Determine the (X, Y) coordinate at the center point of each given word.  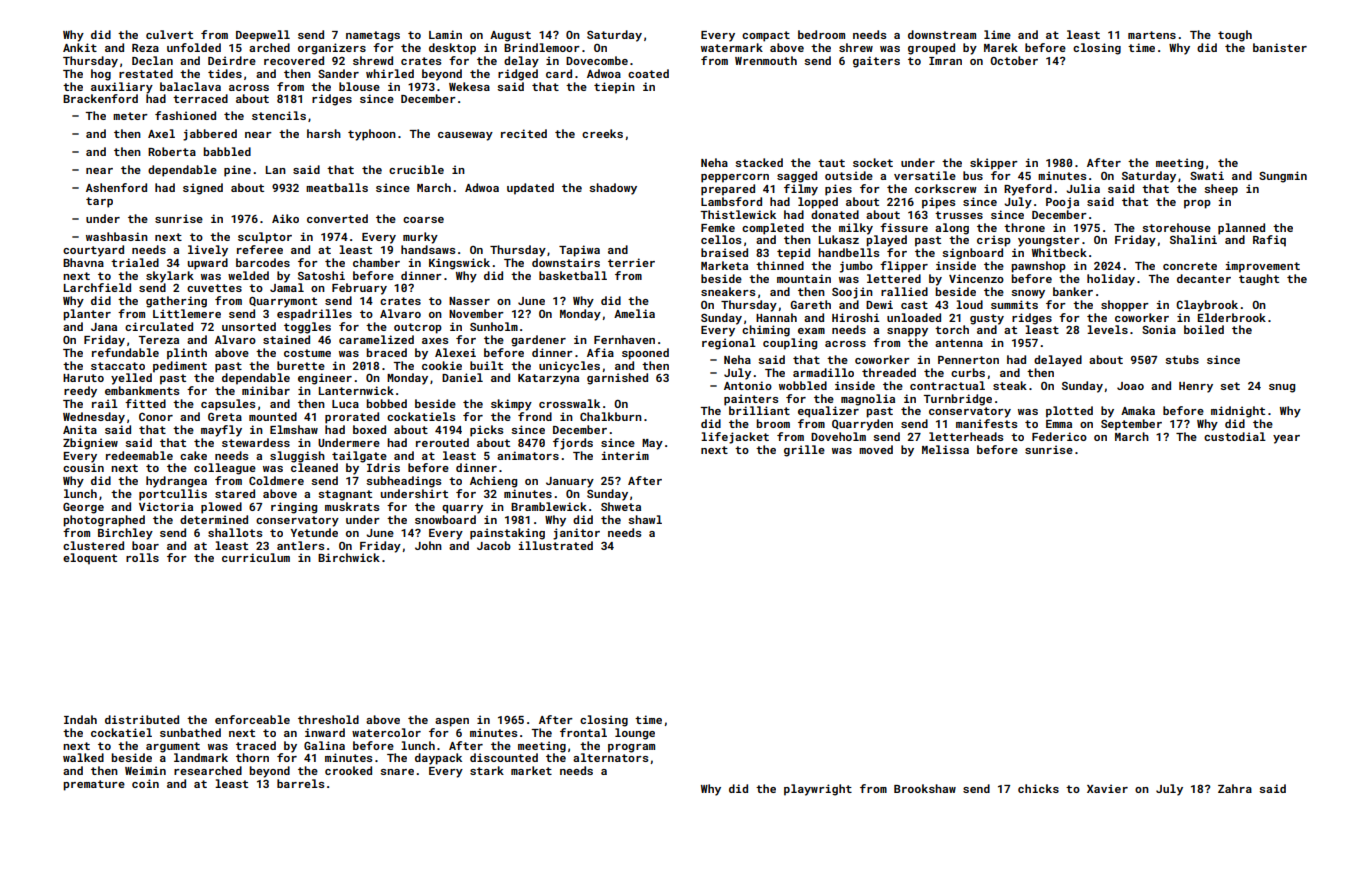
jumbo (856, 267)
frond (535, 416)
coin (145, 783)
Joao (1130, 386)
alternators (611, 757)
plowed (221, 508)
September (1131, 425)
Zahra (1235, 788)
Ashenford (116, 187)
